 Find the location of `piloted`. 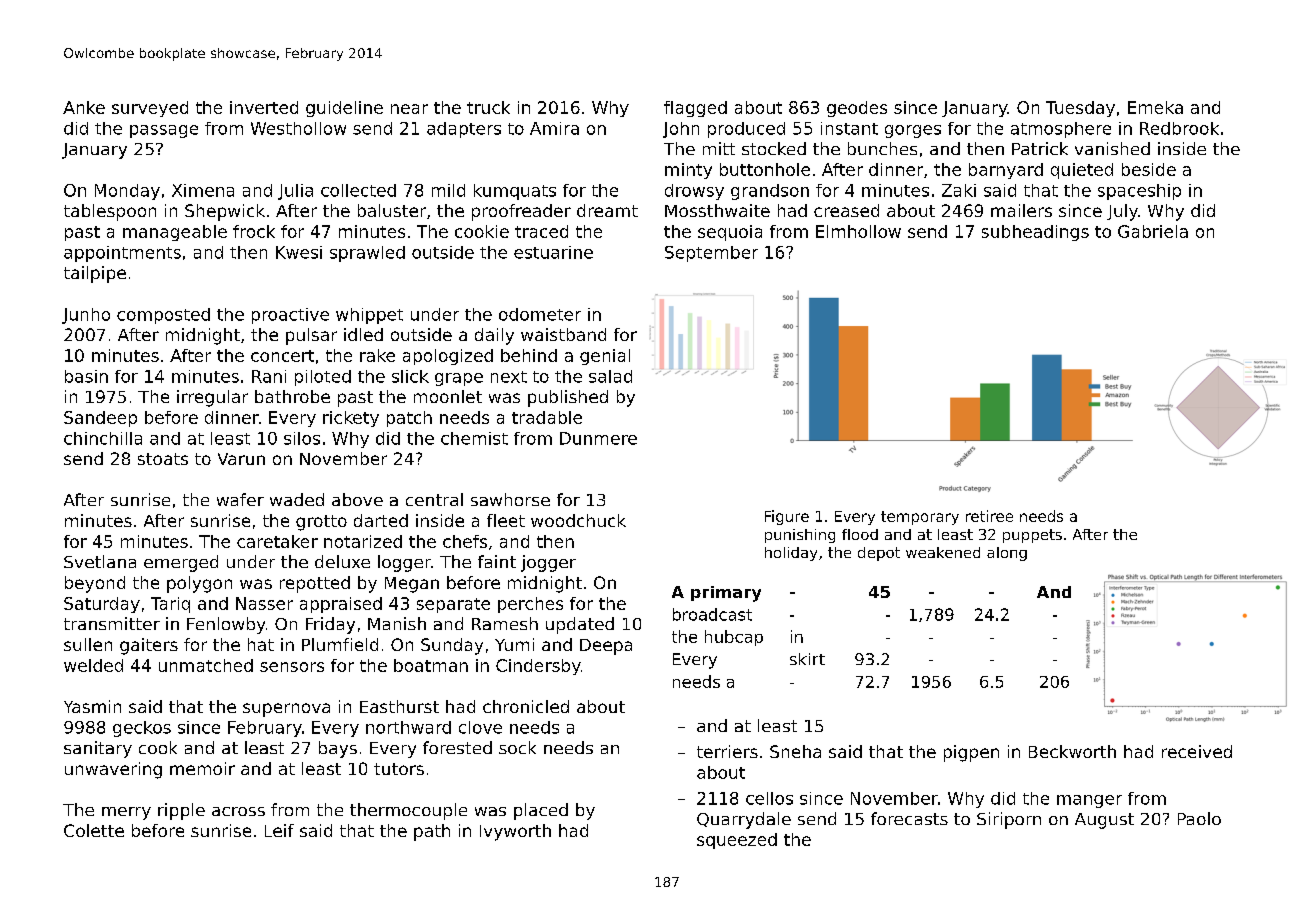

piloted is located at coordinates (323, 378).
